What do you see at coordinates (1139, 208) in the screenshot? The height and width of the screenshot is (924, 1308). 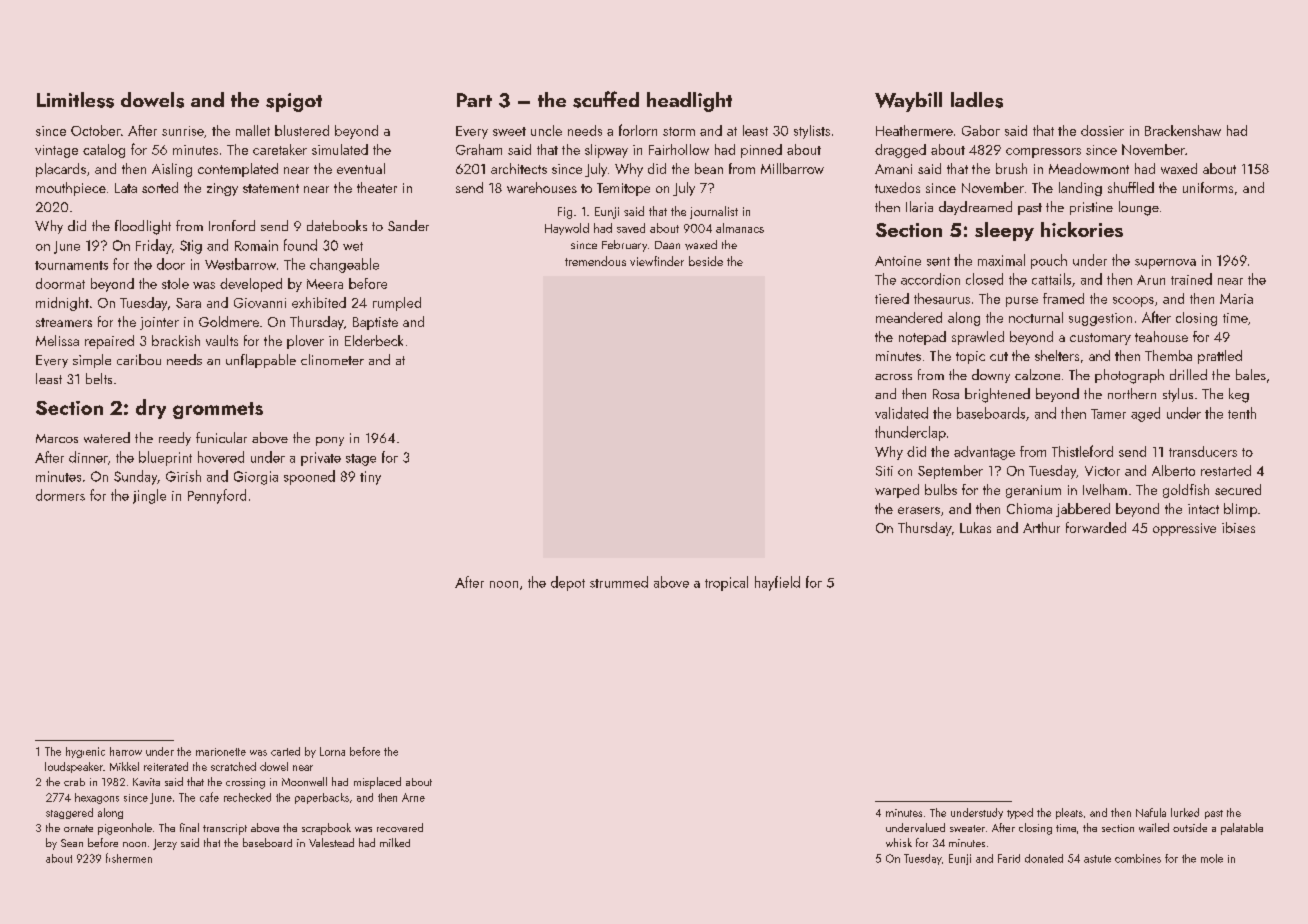 I see `lounge` at bounding box center [1139, 208].
